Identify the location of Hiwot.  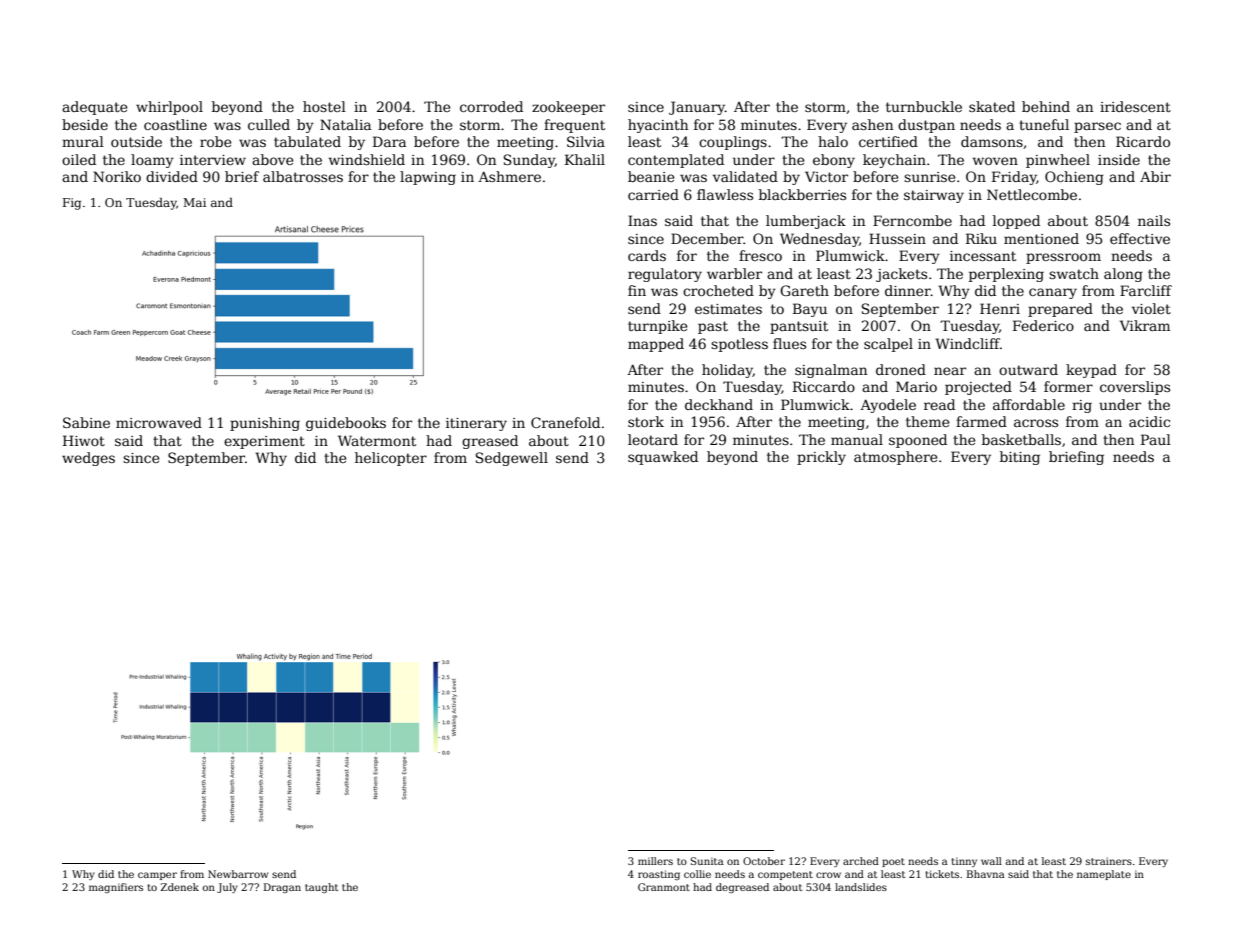
(84, 440).
